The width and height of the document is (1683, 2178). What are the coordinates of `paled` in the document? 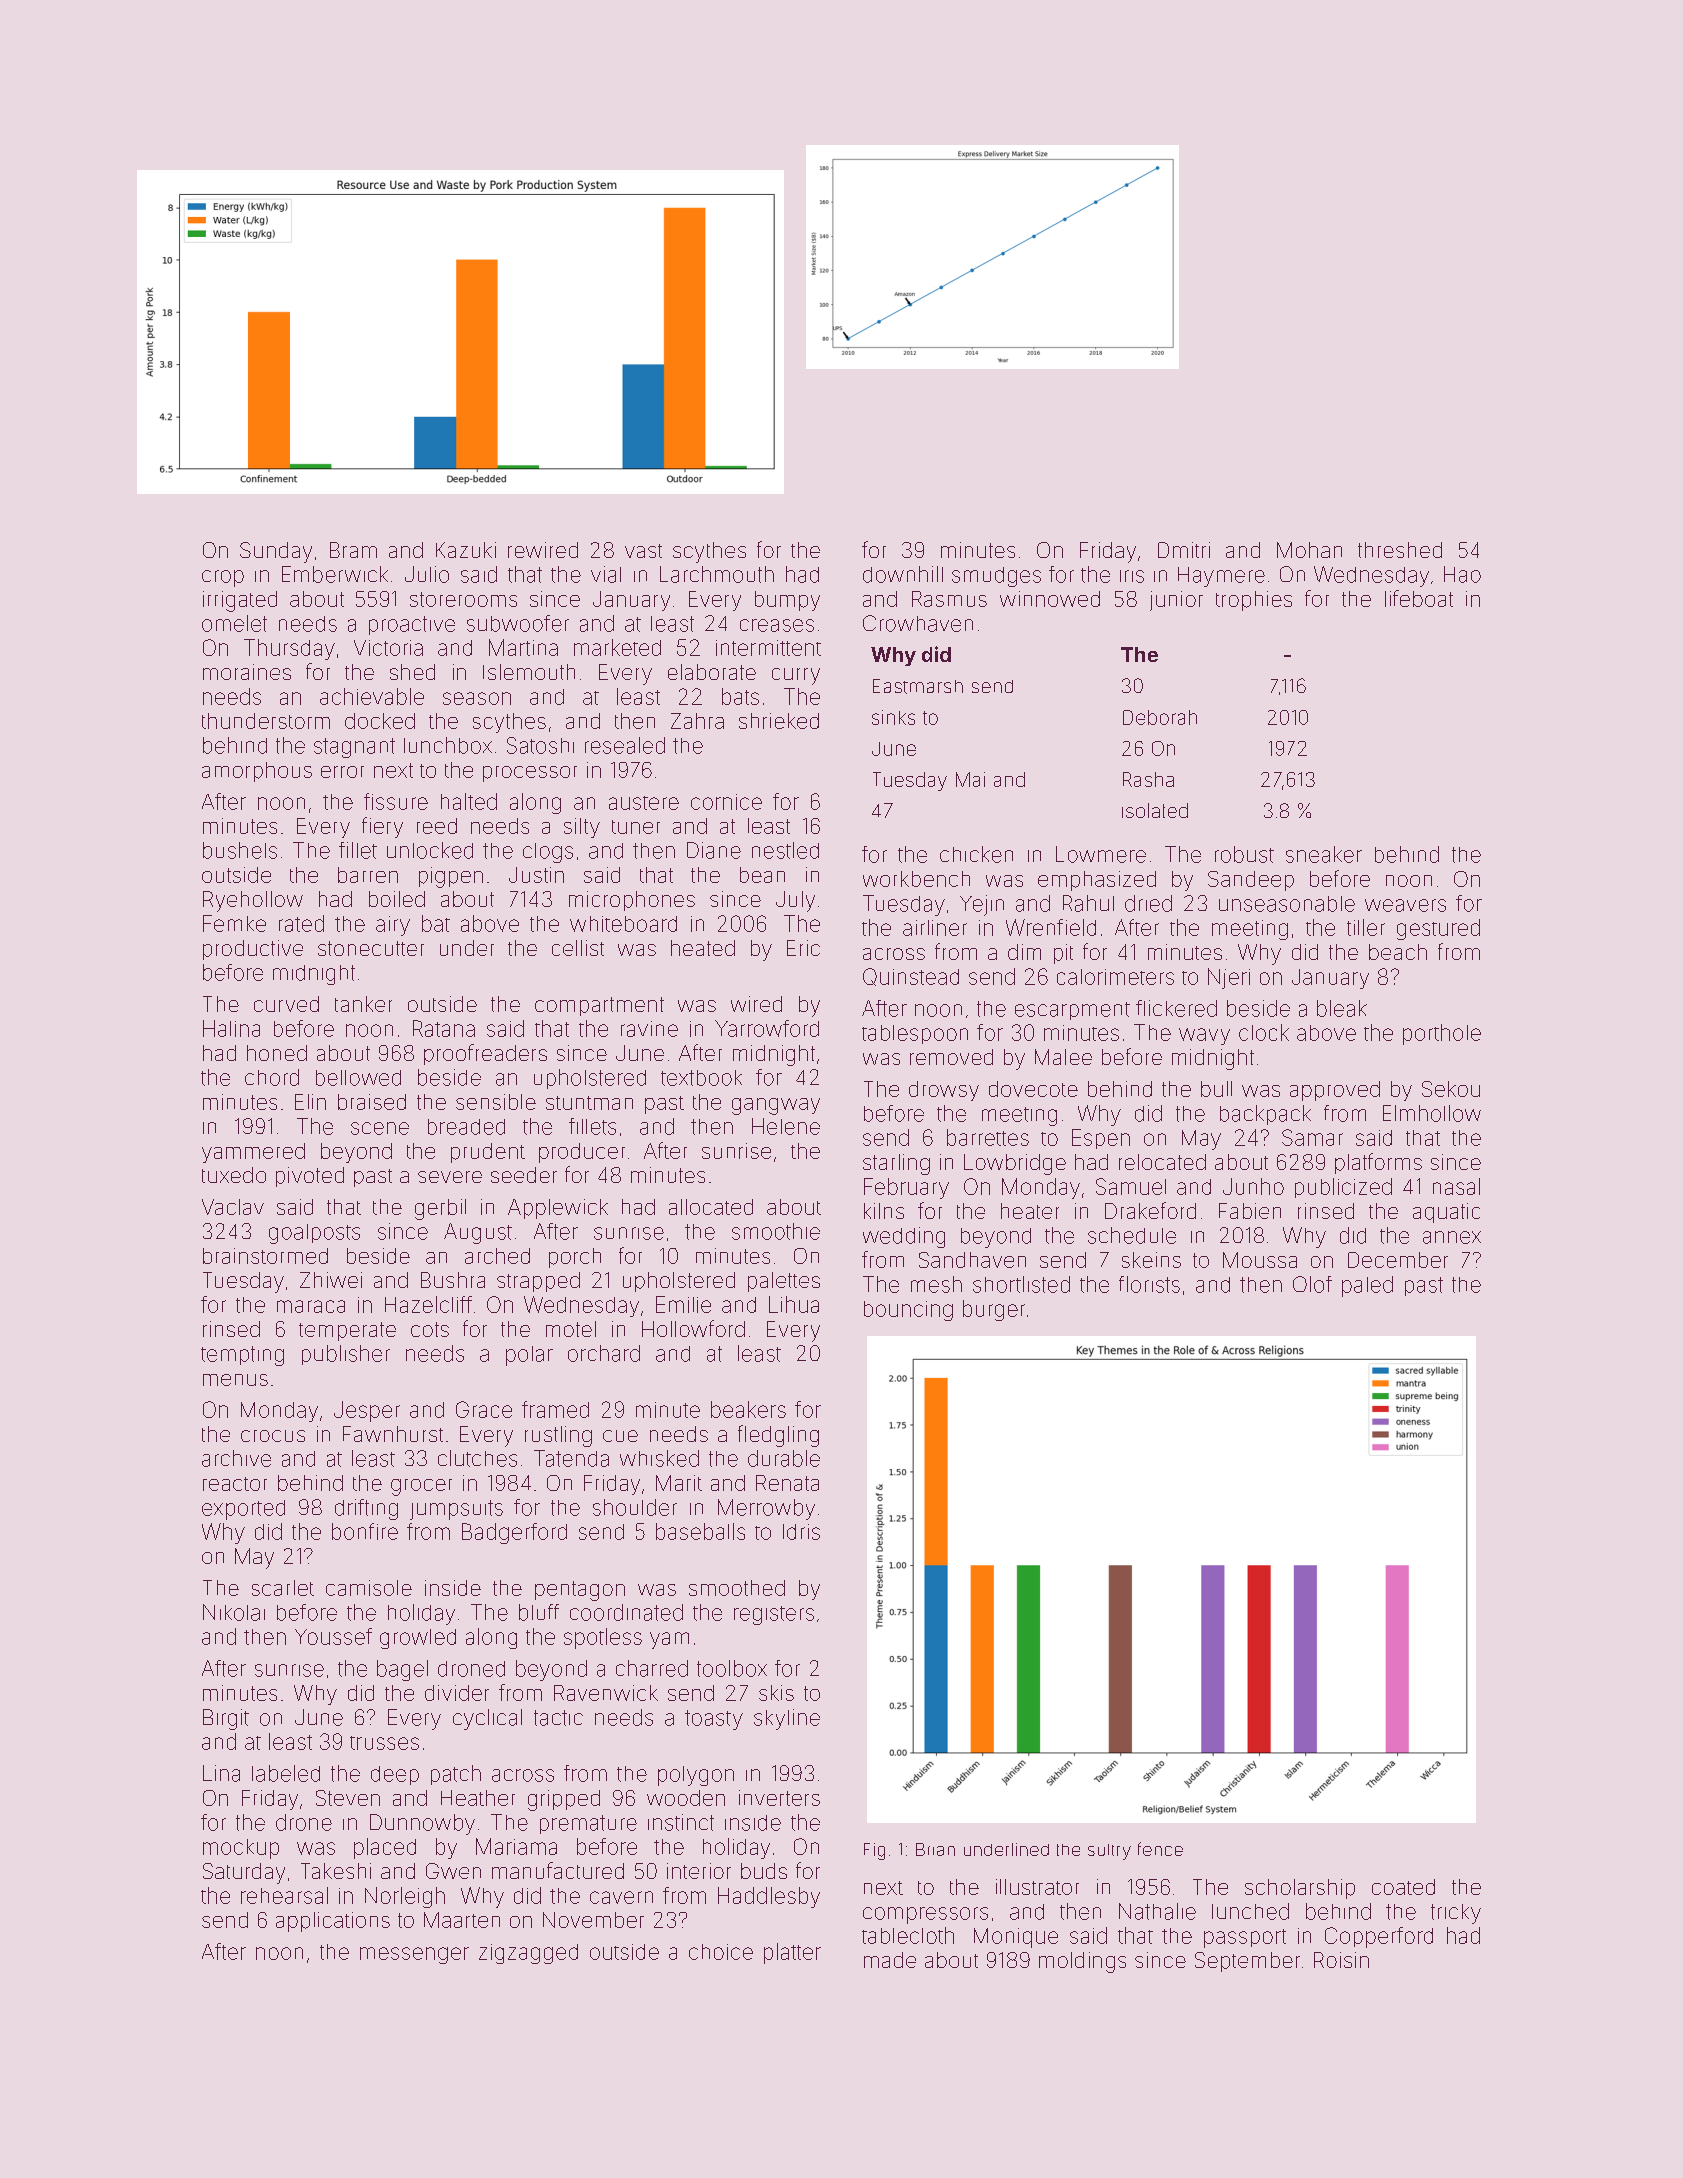 It's located at (1367, 1286).
